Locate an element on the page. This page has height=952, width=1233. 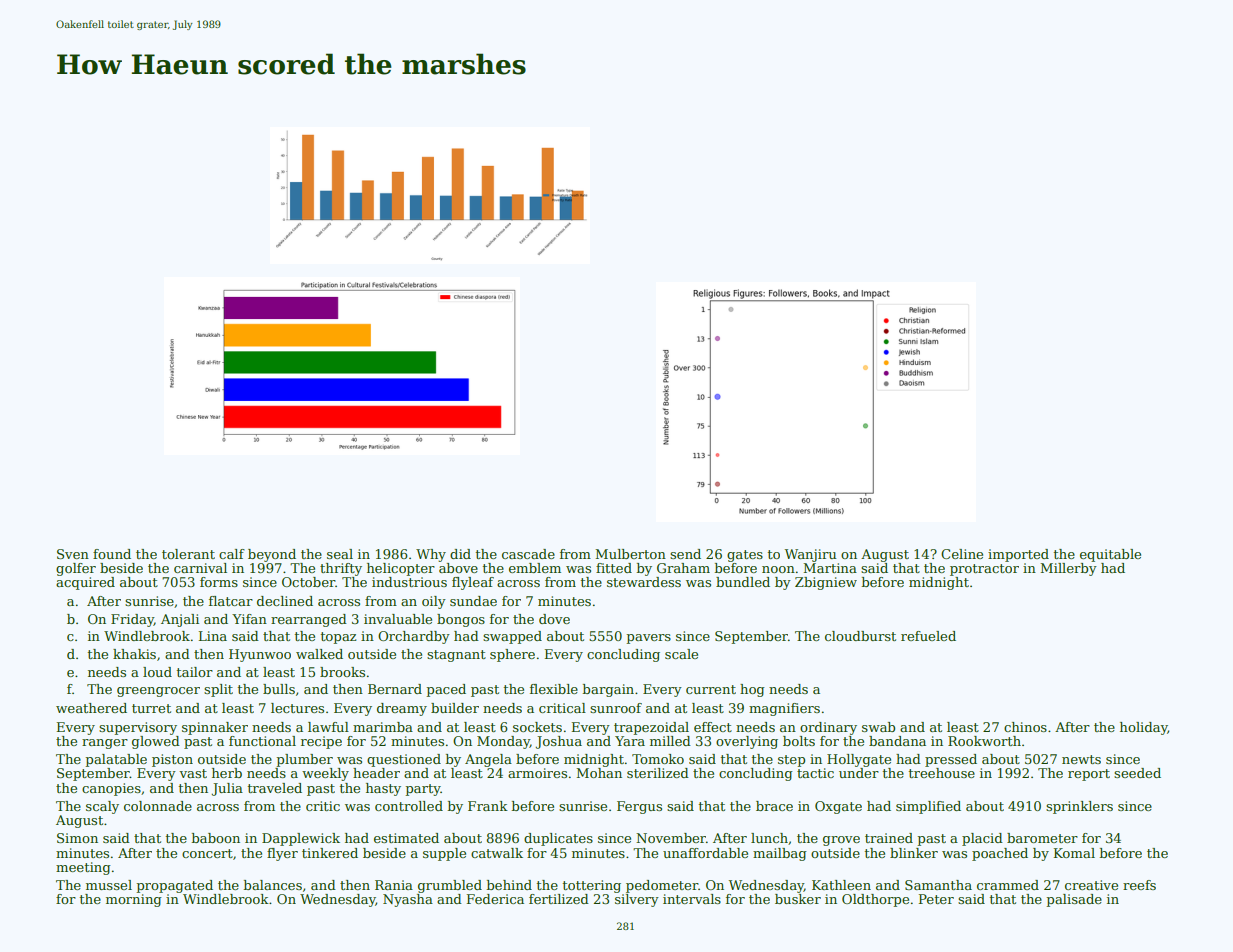
sterilized is located at coordinates (658, 773).
